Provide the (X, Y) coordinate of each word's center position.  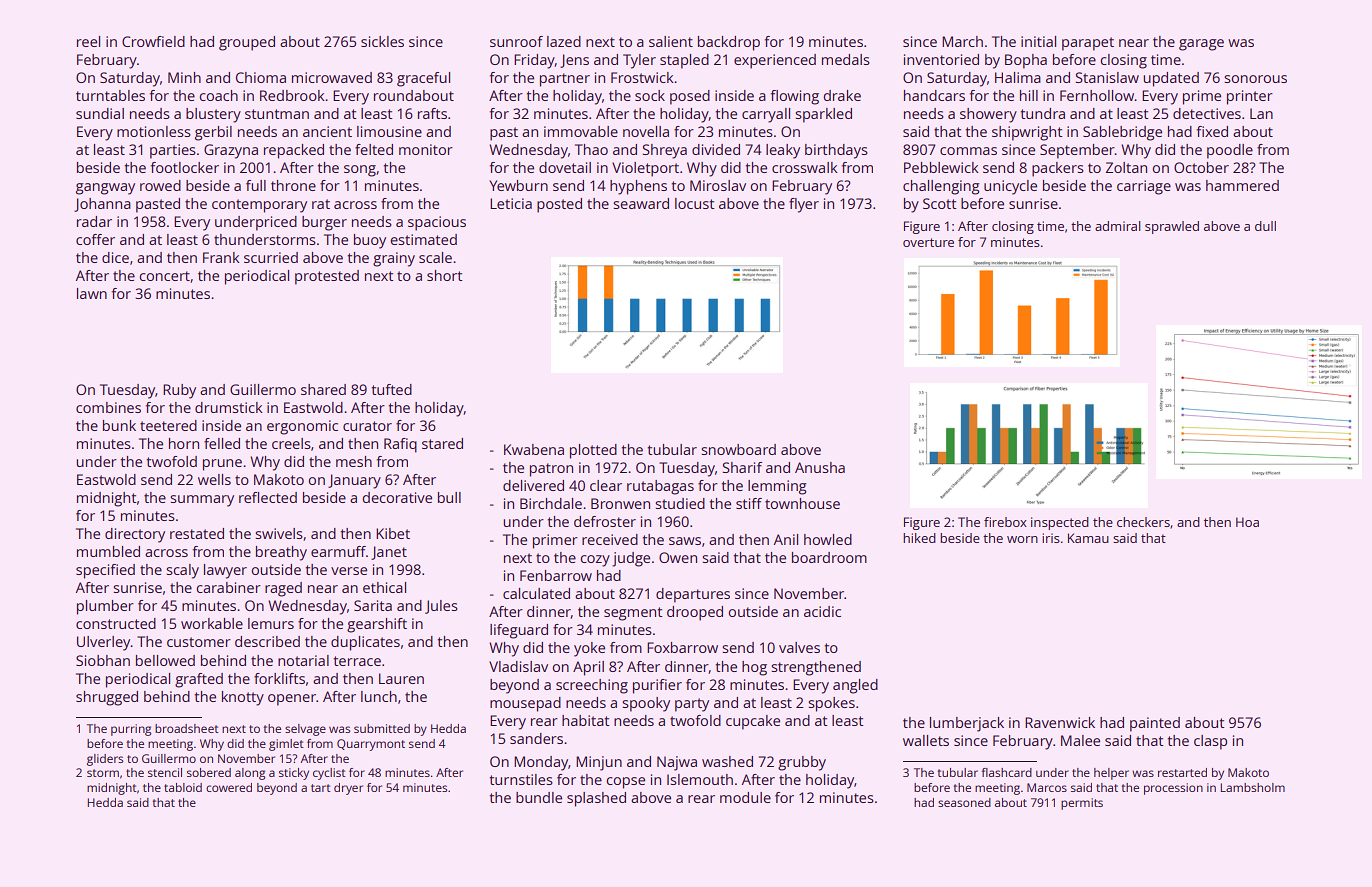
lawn (92, 293)
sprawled (1172, 227)
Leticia (511, 203)
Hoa (1247, 522)
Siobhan (103, 660)
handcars (934, 95)
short (445, 275)
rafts (432, 113)
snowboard (738, 449)
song (360, 171)
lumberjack (967, 724)
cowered (229, 787)
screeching (592, 686)
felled (222, 443)
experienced (775, 61)
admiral (1118, 226)
